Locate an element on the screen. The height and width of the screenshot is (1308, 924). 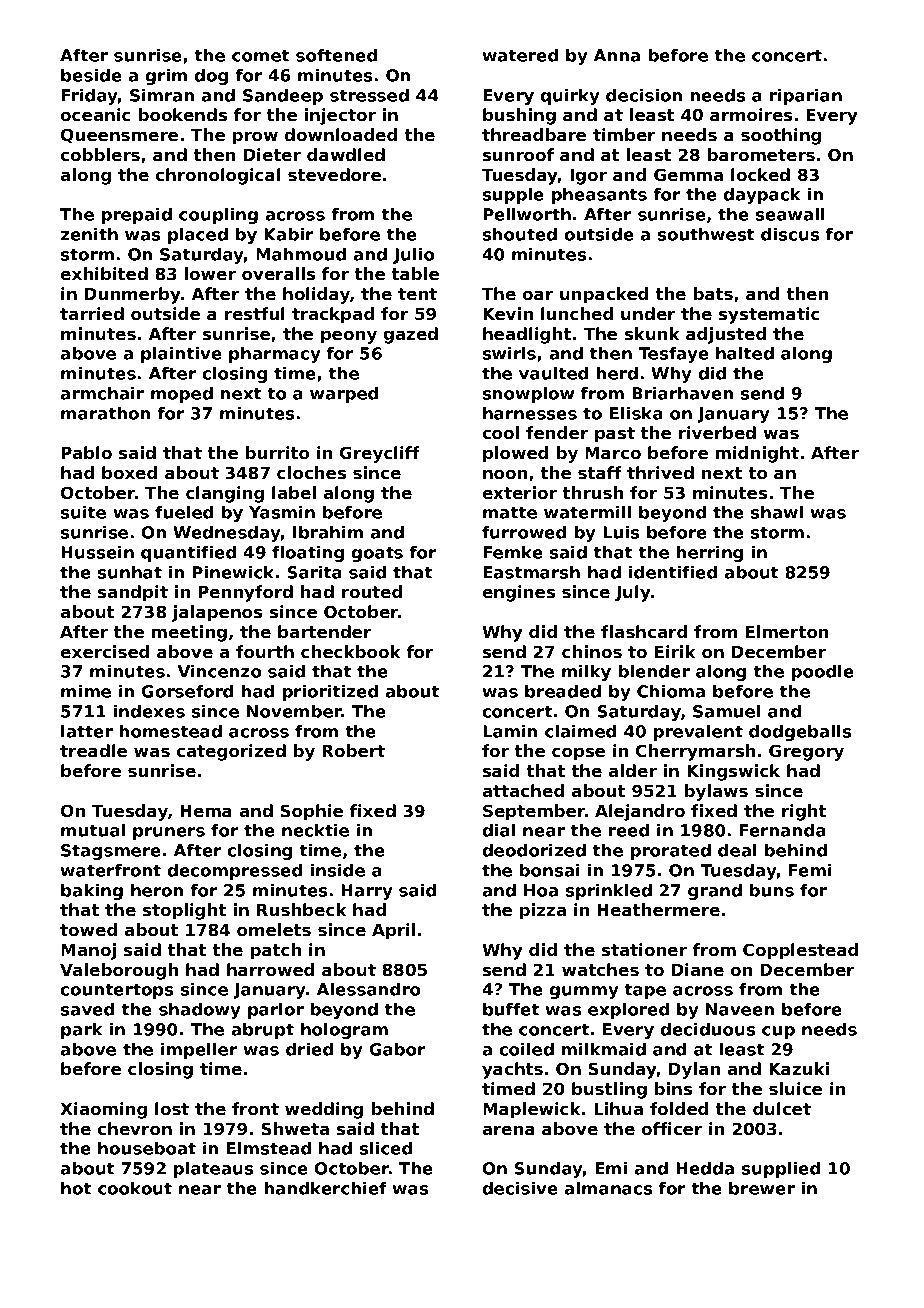
Elmerton is located at coordinates (787, 631).
